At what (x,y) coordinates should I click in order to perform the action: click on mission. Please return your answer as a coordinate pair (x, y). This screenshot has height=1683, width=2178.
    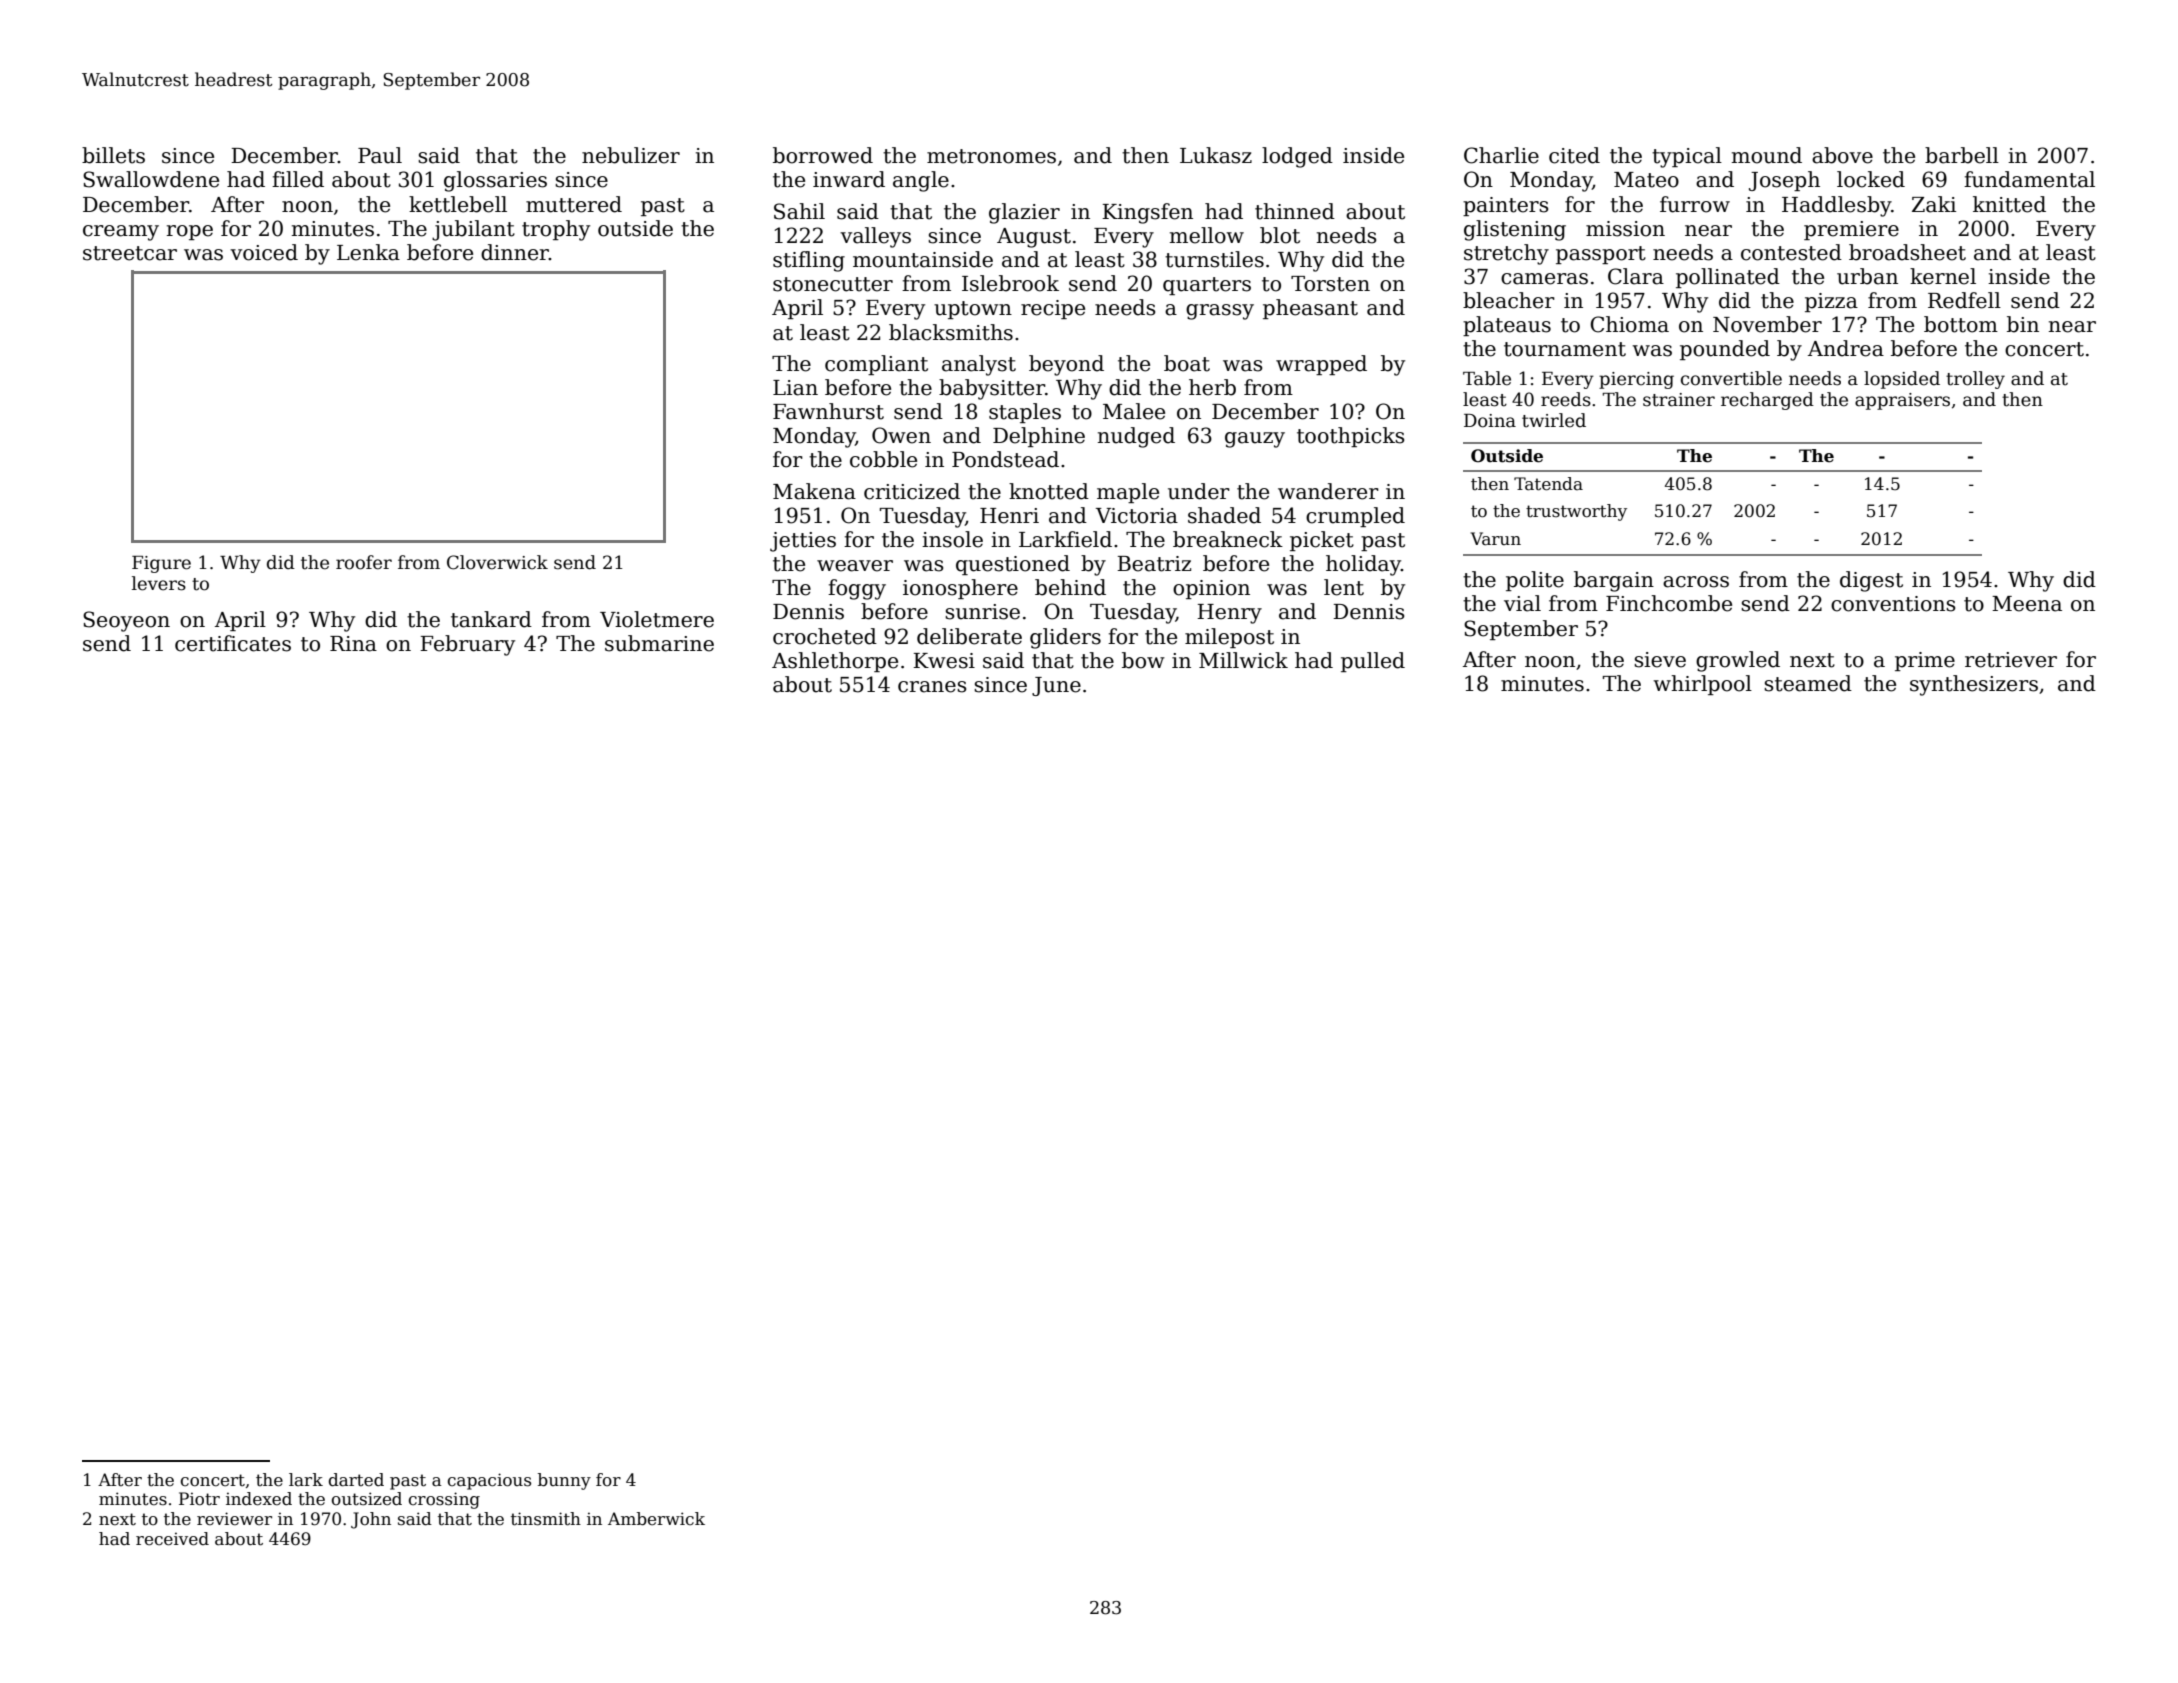
    Looking at the image, I should click on (1625, 229).
